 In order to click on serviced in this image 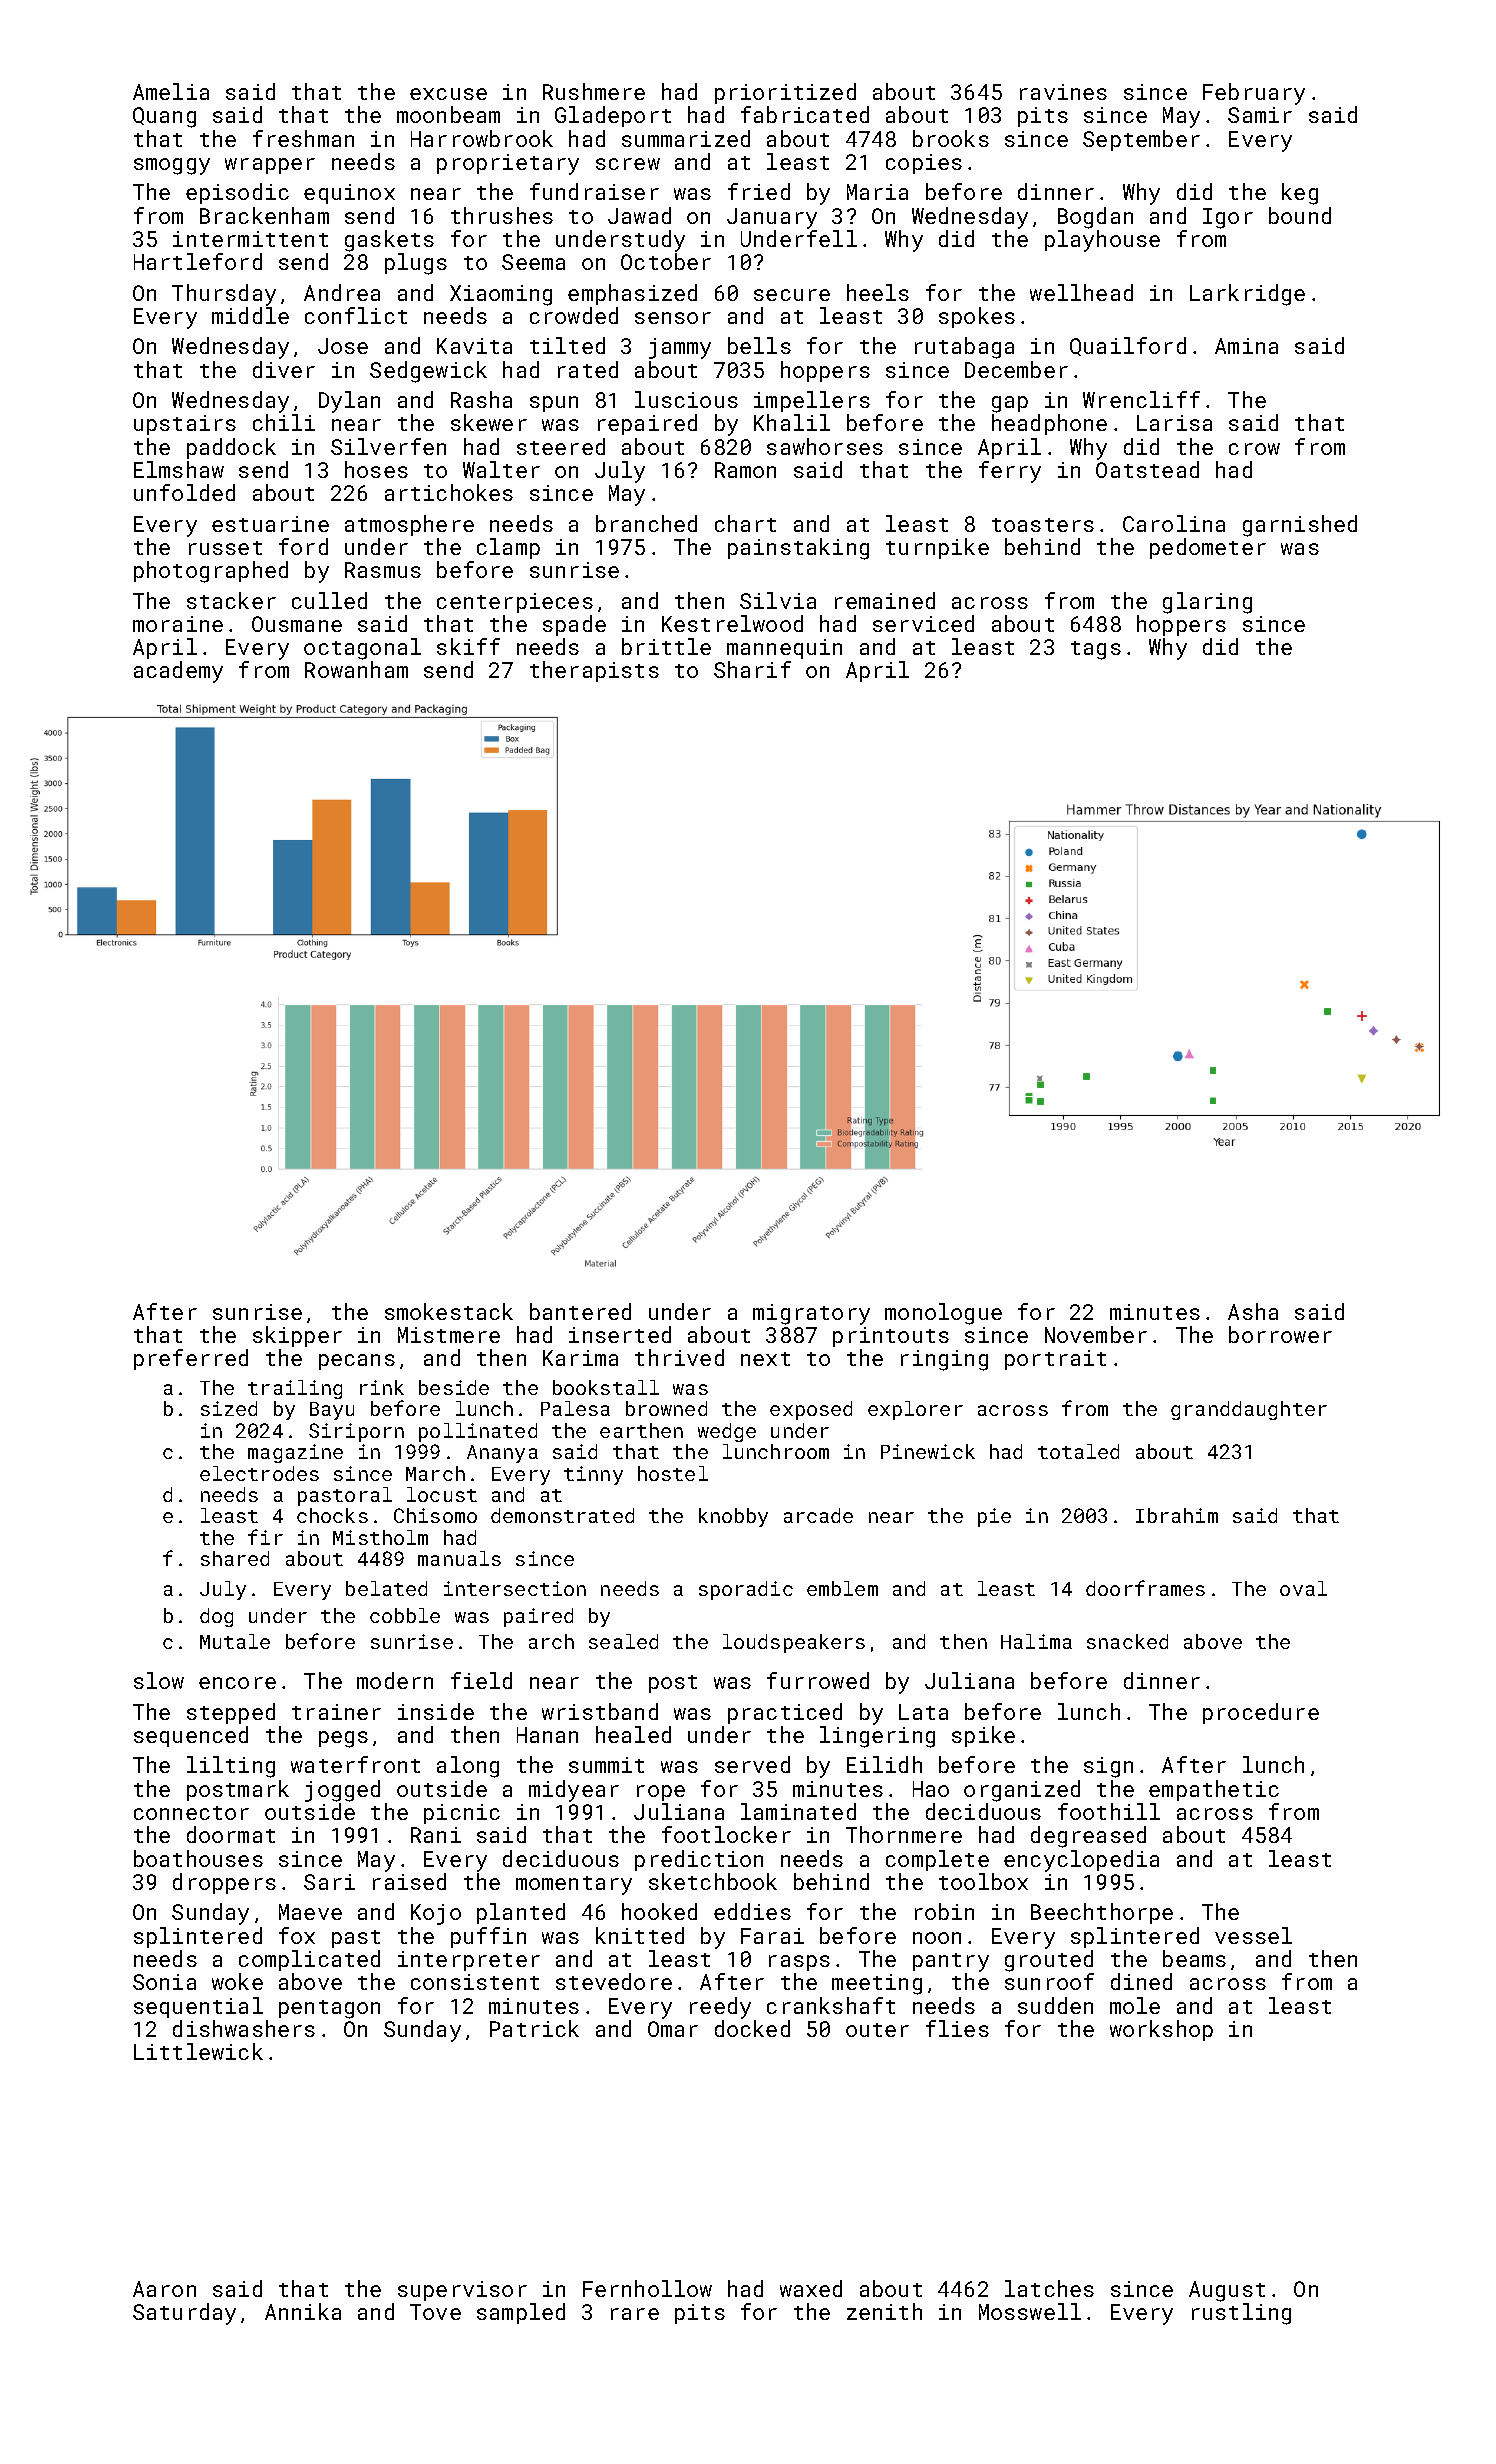, I will do `click(923, 623)`.
